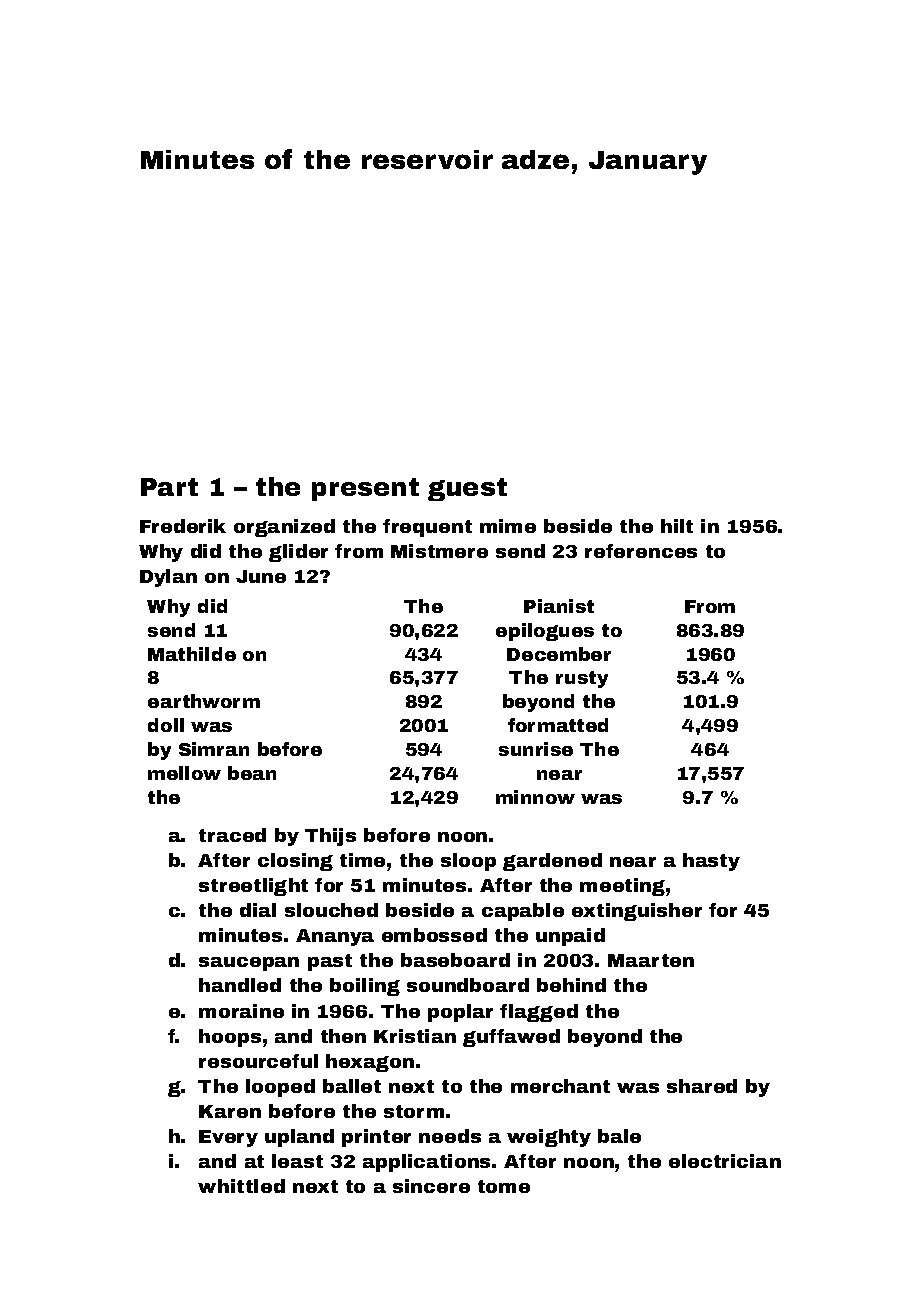 The width and height of the document is (924, 1311). I want to click on references, so click(641, 551).
